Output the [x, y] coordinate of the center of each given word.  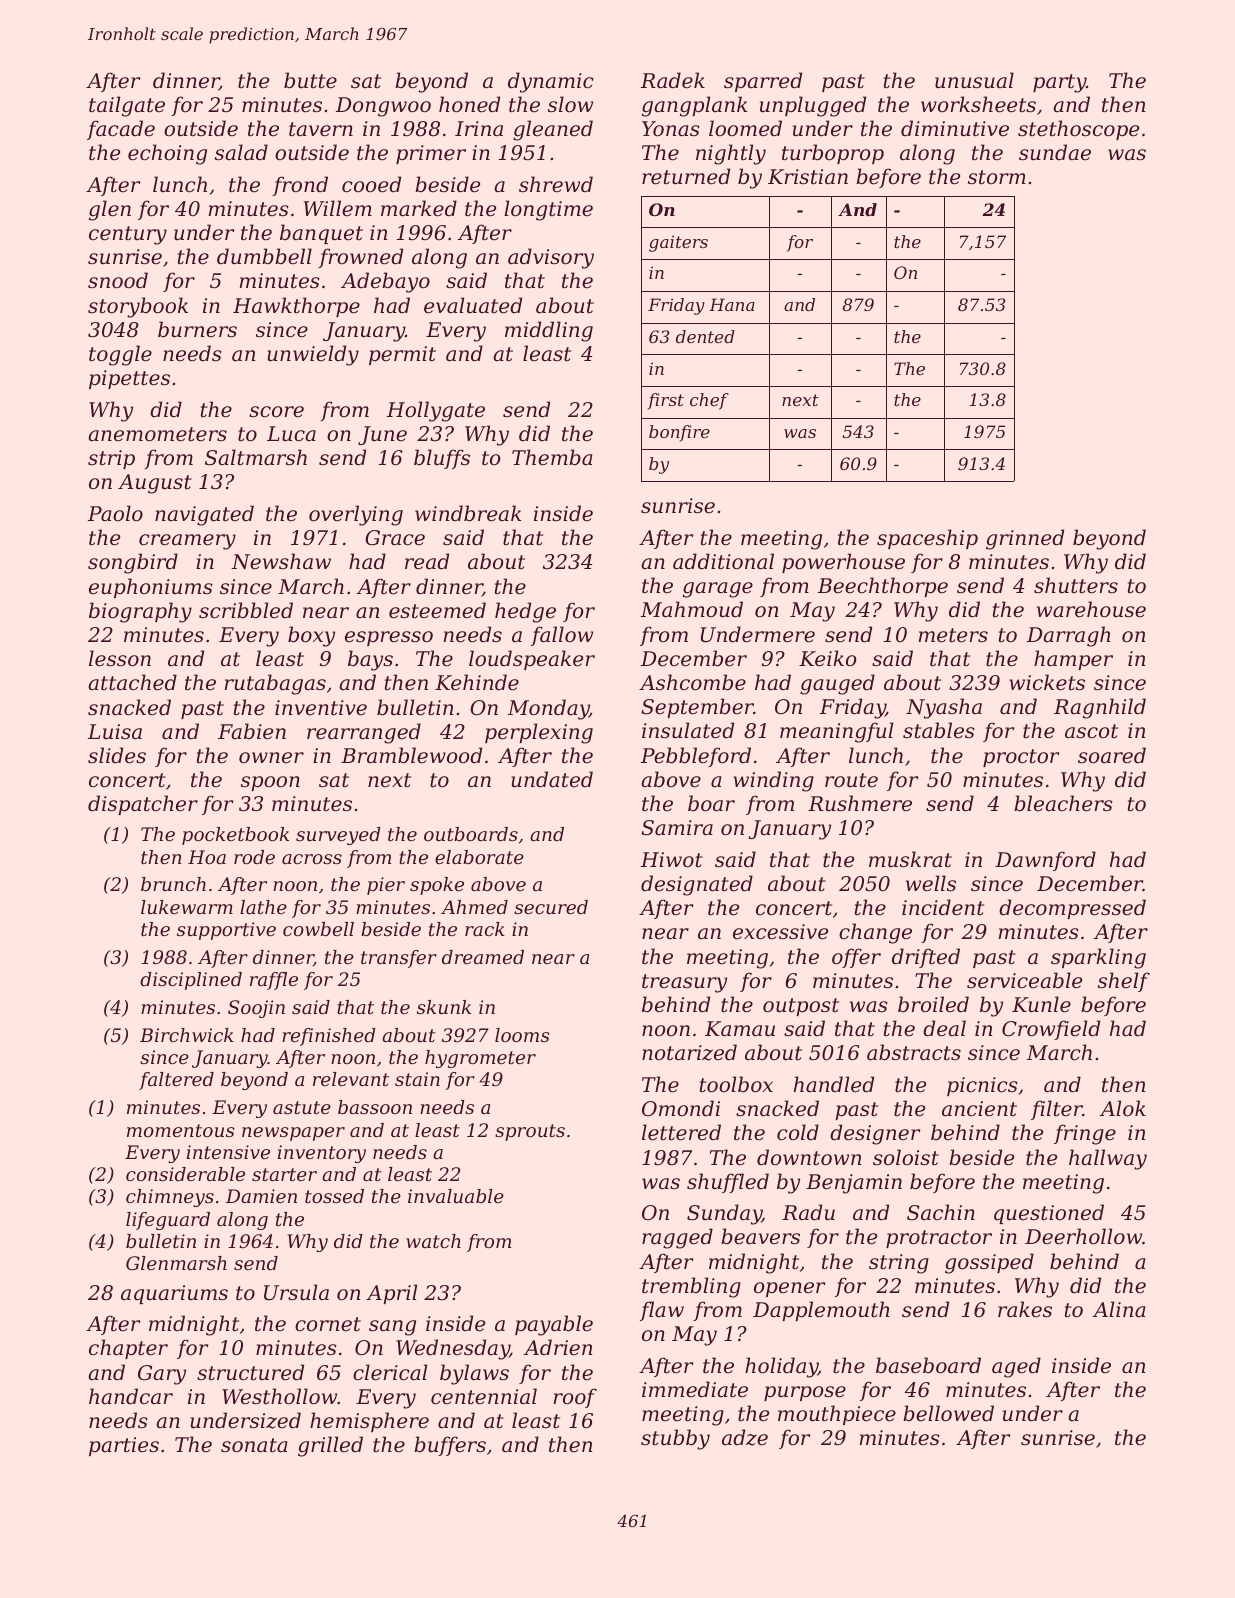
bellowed [948, 1413]
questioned [1049, 1214]
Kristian [808, 177]
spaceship [927, 539]
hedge [525, 612]
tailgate [127, 106]
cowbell [318, 929]
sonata [254, 1445]
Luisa [115, 731]
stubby [675, 1439]
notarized [689, 1052]
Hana [732, 304]
